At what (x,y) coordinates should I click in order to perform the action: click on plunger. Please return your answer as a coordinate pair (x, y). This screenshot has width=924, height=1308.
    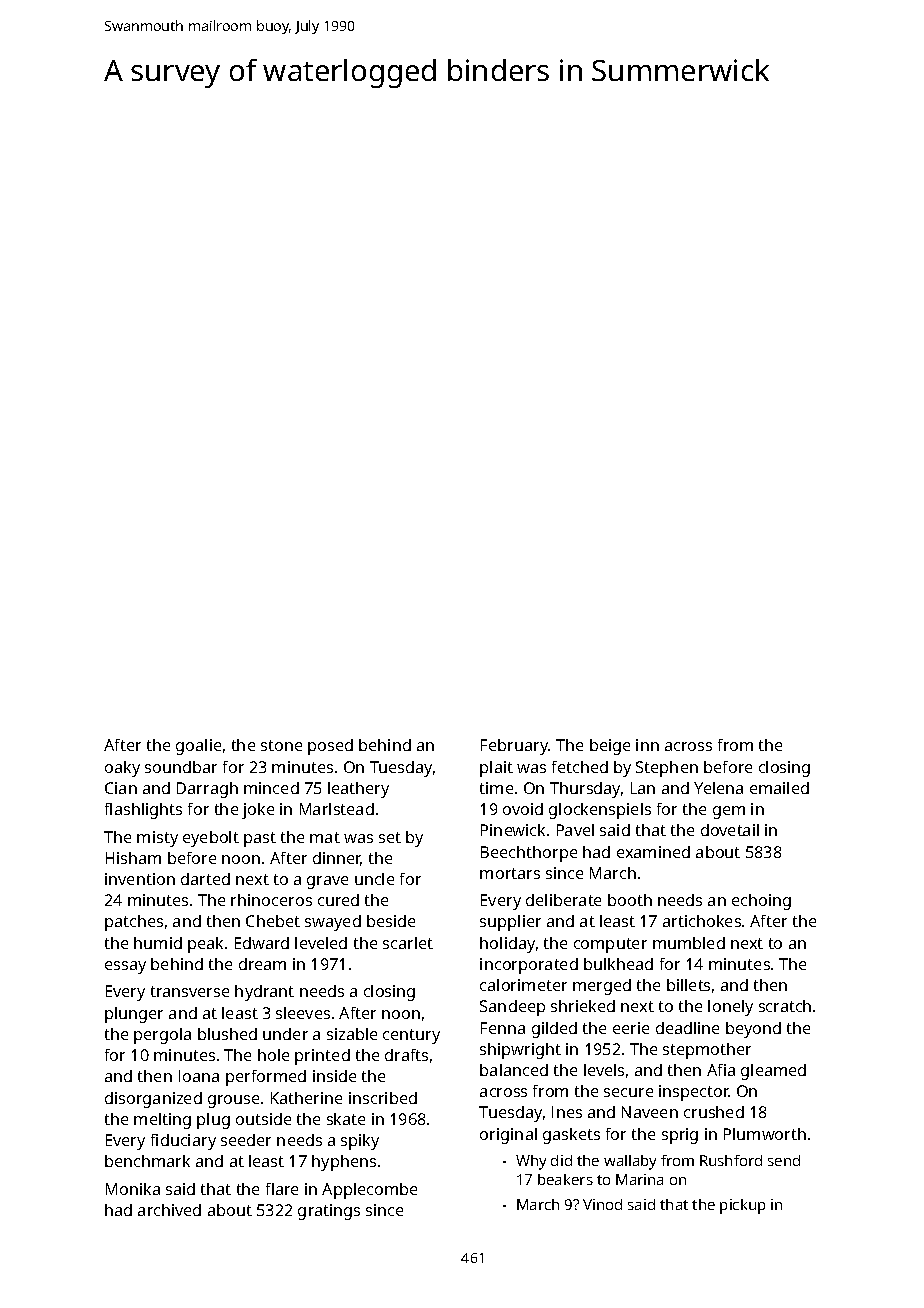
    Looking at the image, I should click on (134, 1015).
